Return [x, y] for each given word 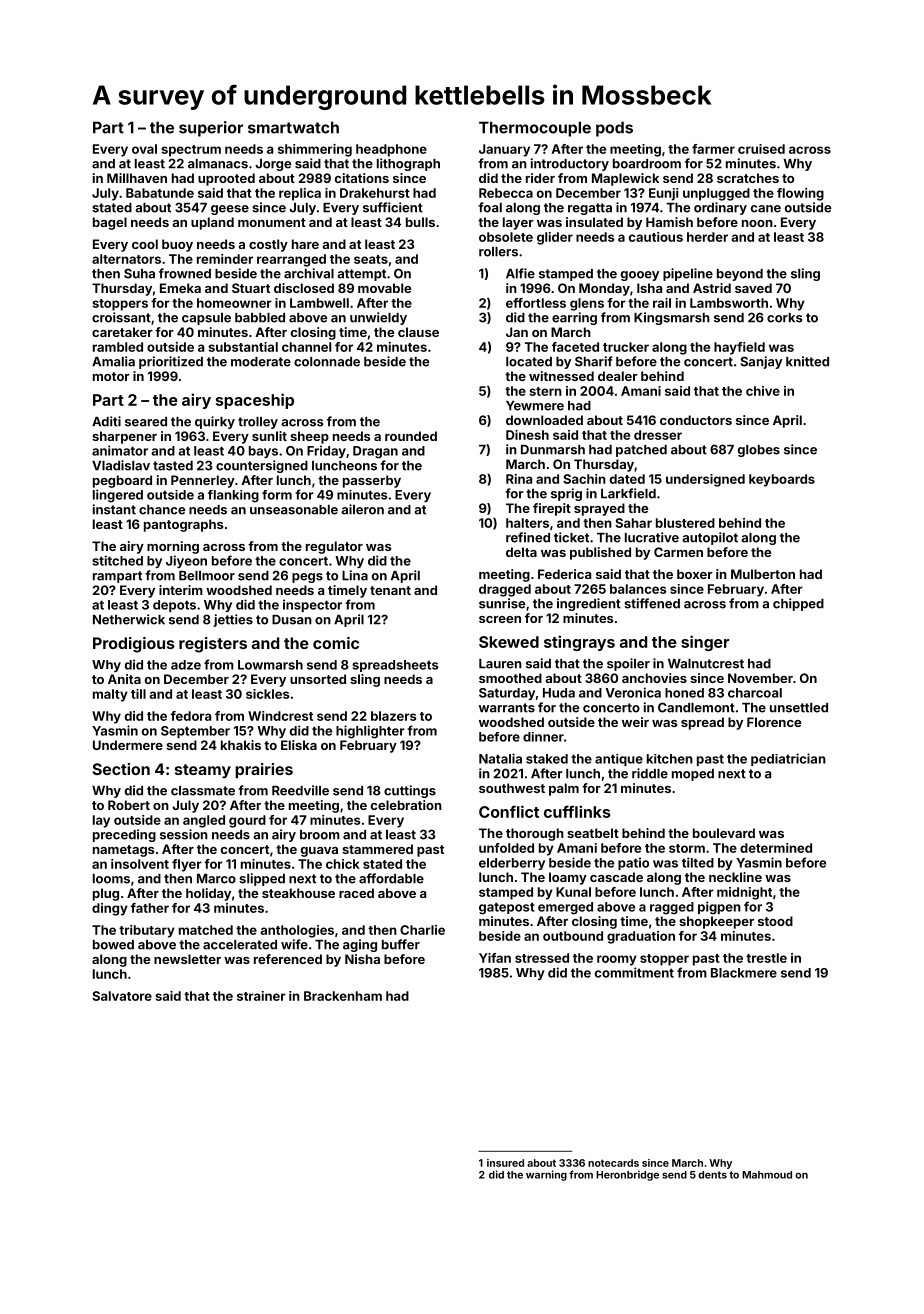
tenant [390, 590]
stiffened [652, 603]
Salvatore [122, 996]
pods [614, 129]
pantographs [183, 525]
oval [144, 149]
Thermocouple [535, 129]
